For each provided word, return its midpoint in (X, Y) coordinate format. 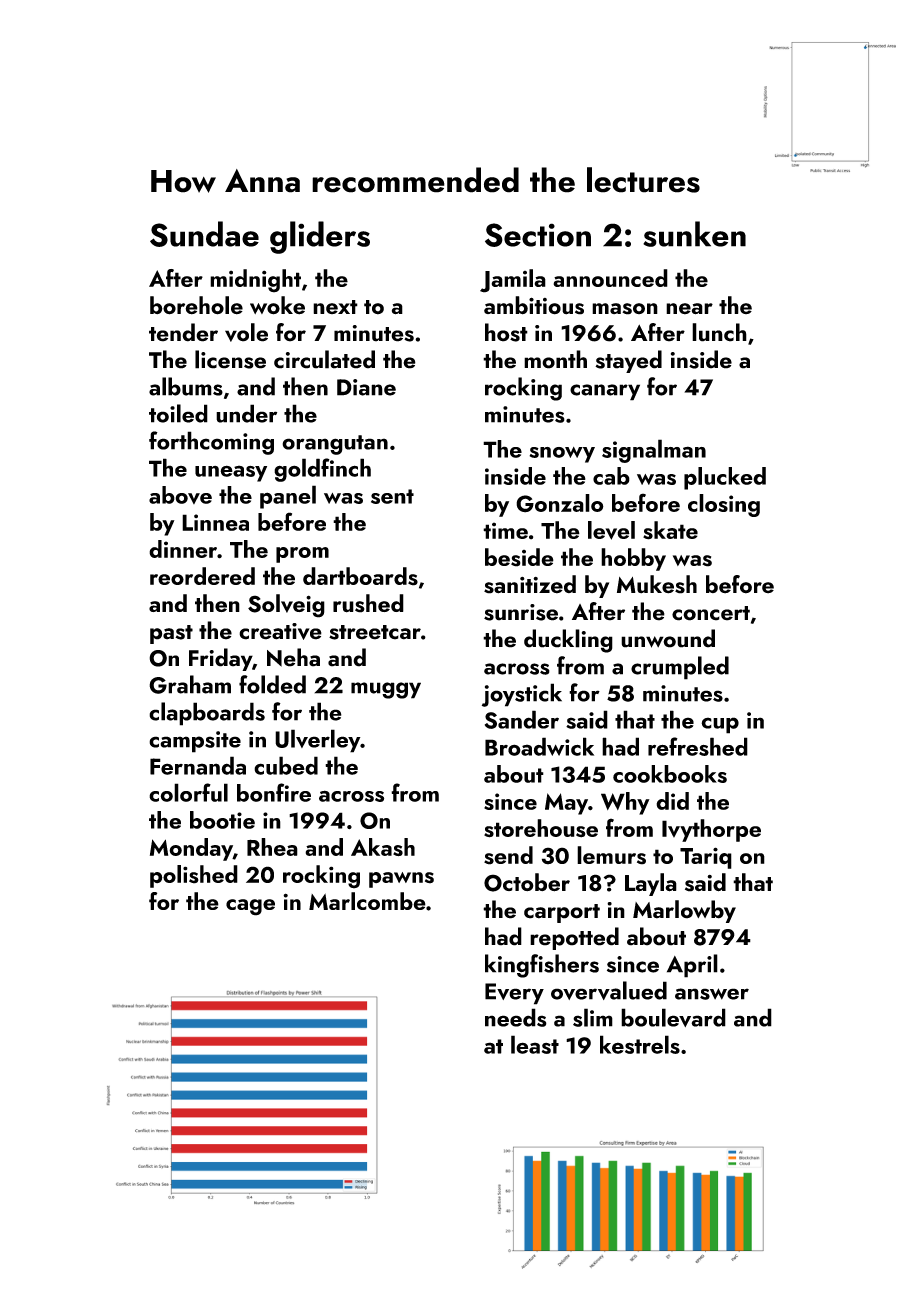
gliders (320, 237)
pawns (401, 880)
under (246, 413)
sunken (694, 234)
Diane (366, 387)
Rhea (272, 847)
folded (272, 684)
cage (250, 907)
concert (711, 613)
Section (538, 235)
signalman (654, 451)
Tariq (706, 858)
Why (625, 803)
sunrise (521, 612)
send (508, 855)
